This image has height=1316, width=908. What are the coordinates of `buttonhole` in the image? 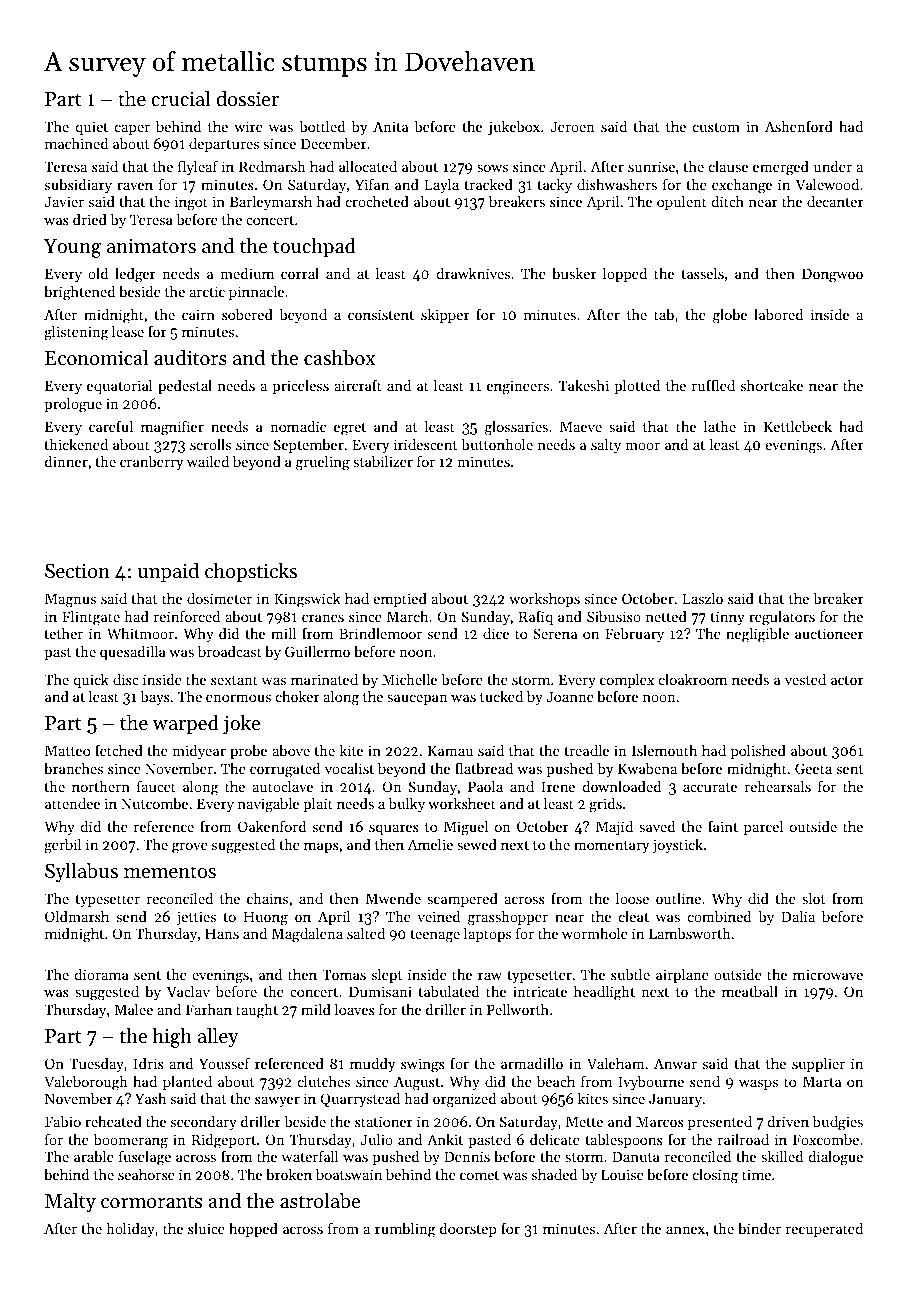 It's located at (497, 444).
